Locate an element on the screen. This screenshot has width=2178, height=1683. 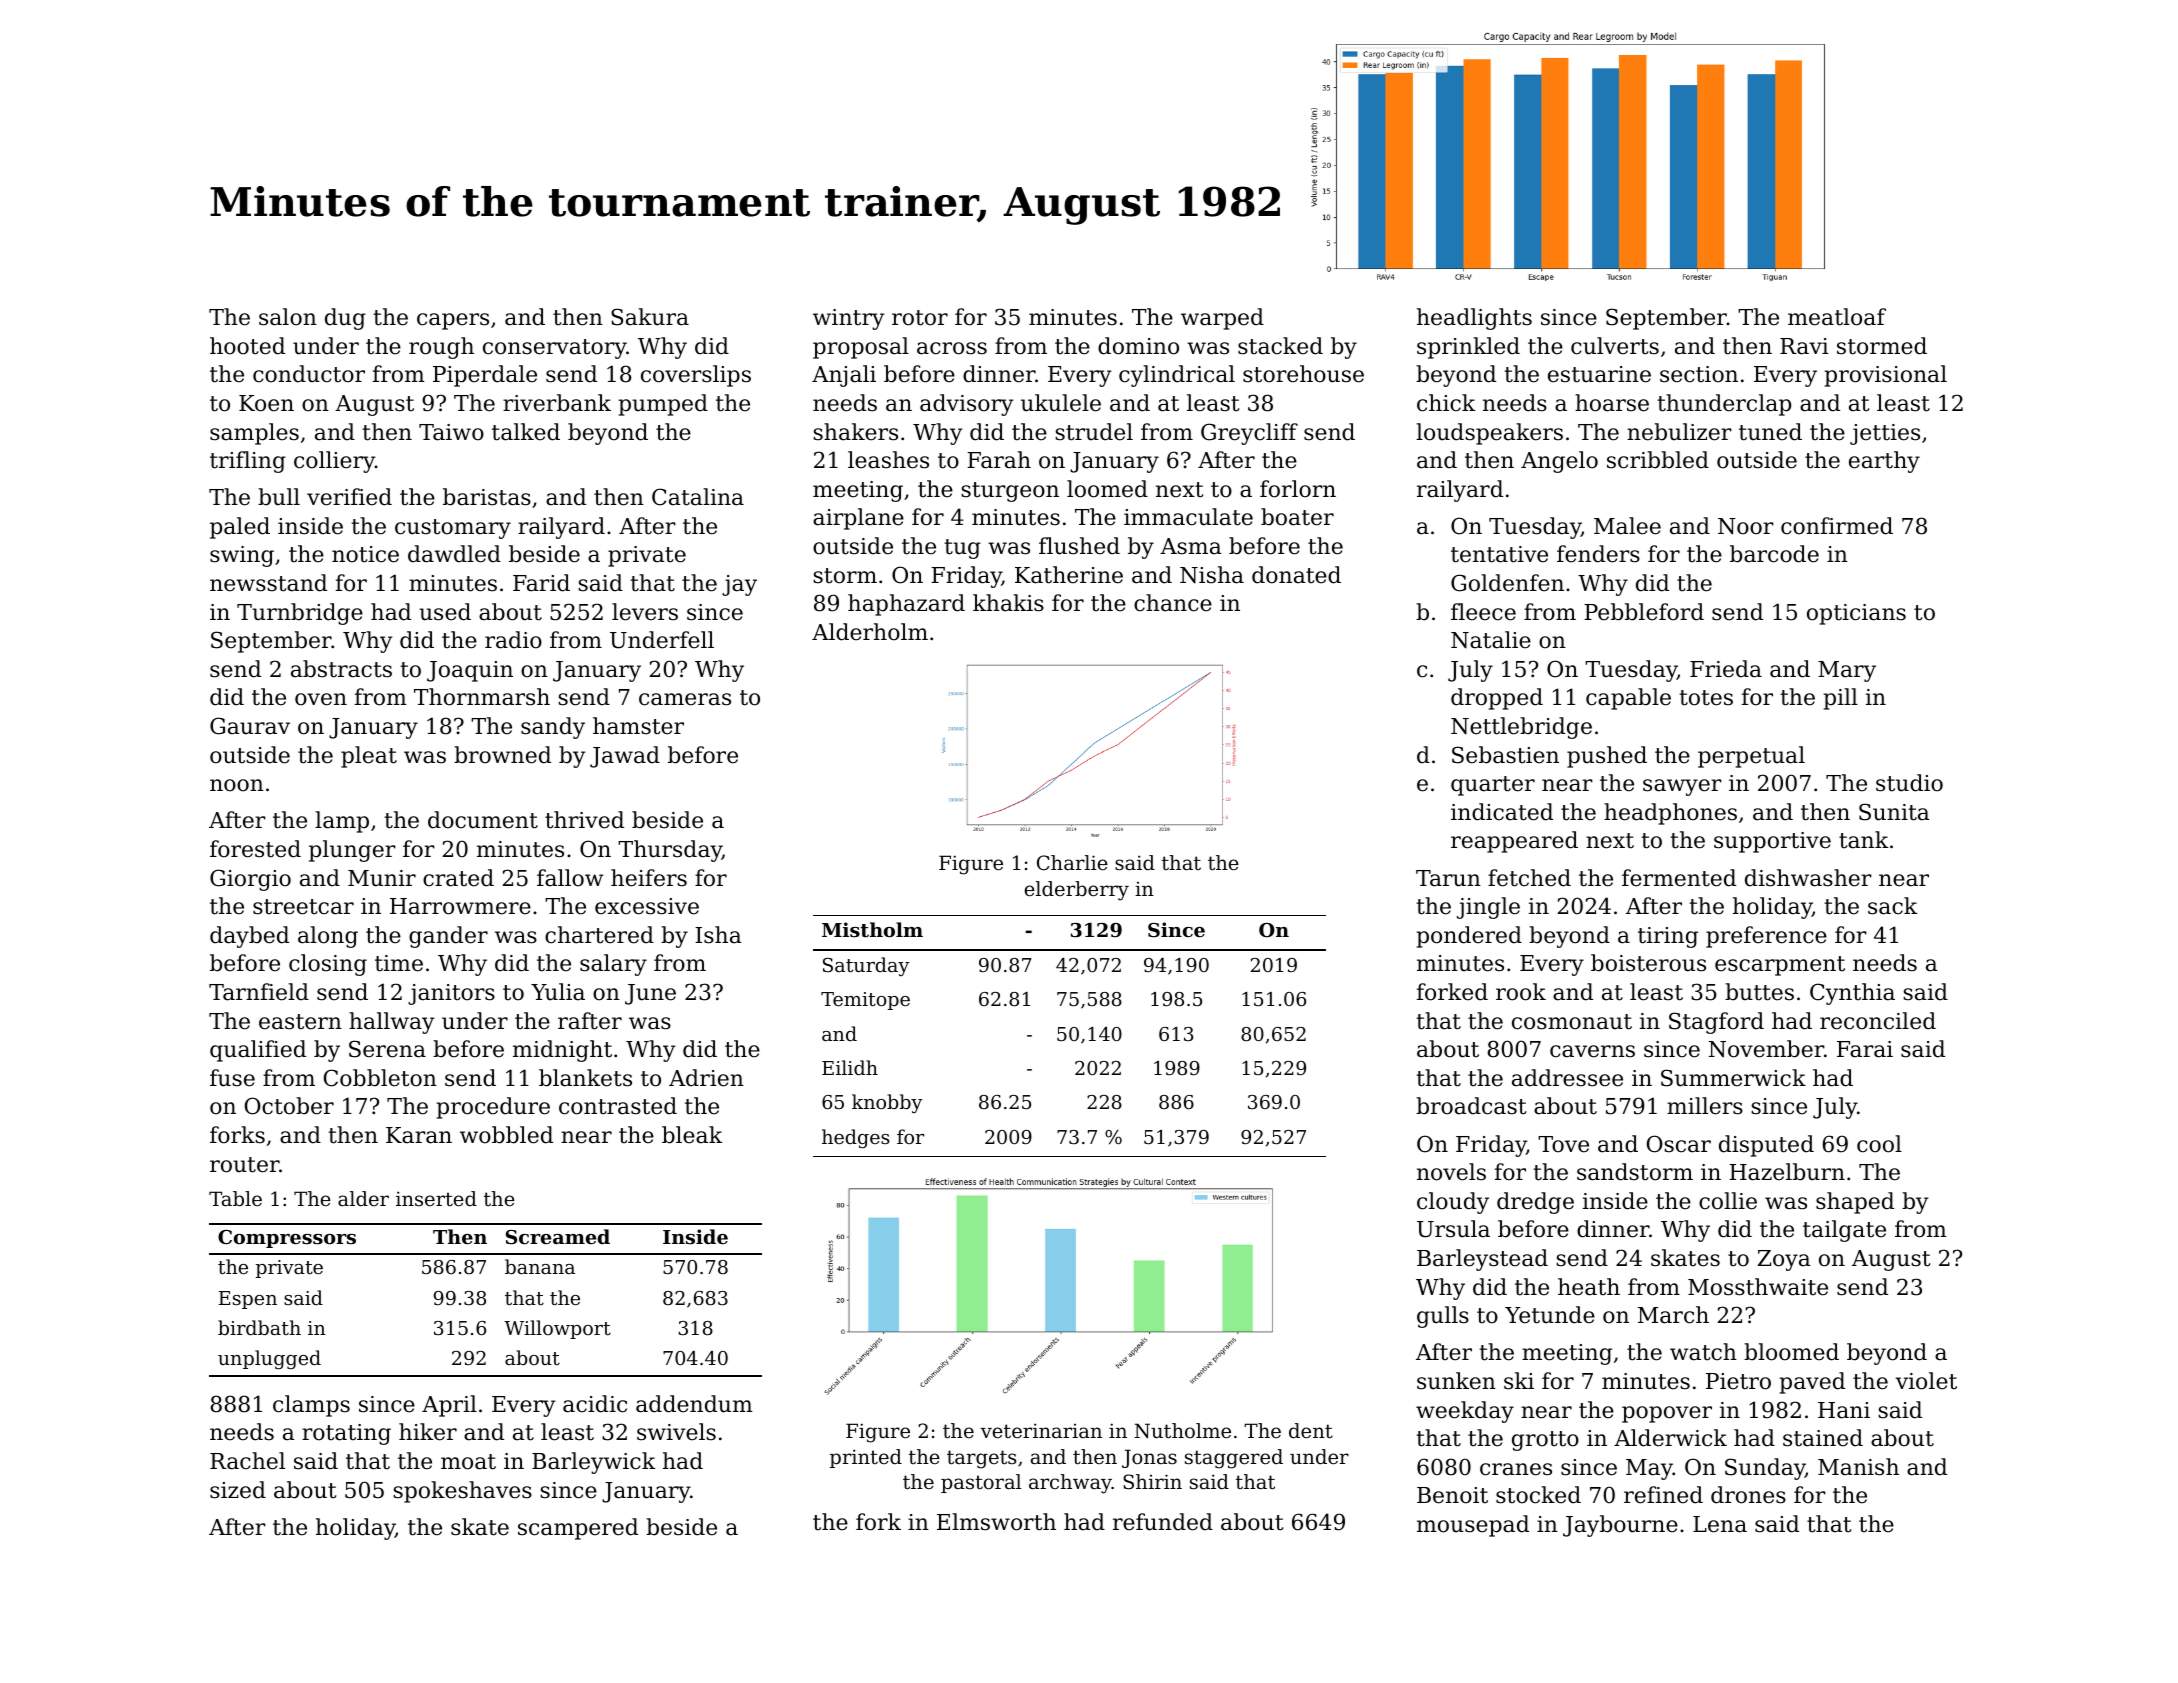
headlights is located at coordinates (1474, 319).
